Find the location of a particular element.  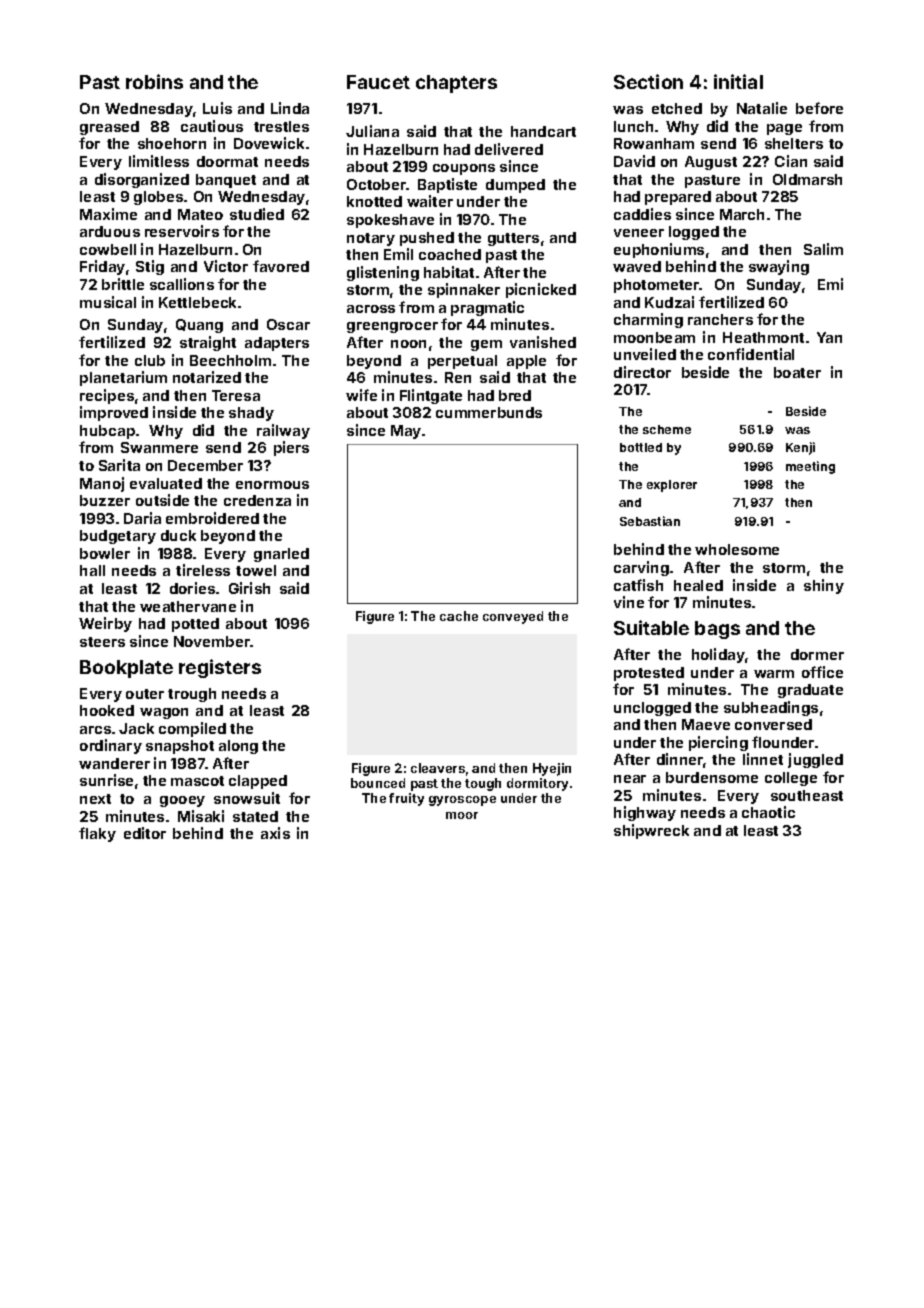

Sebastian is located at coordinates (650, 521).
